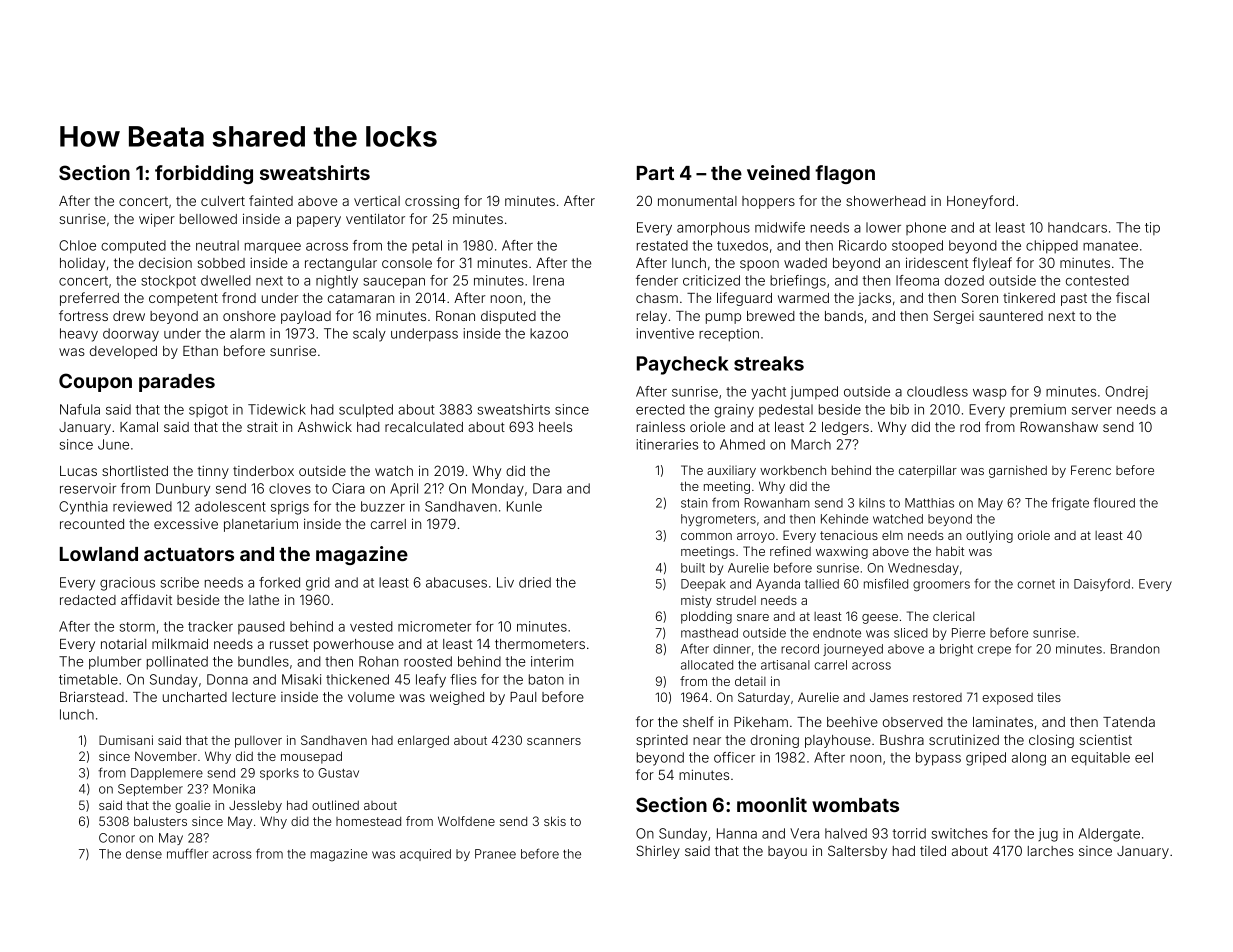  I want to click on forbidding, so click(204, 174).
